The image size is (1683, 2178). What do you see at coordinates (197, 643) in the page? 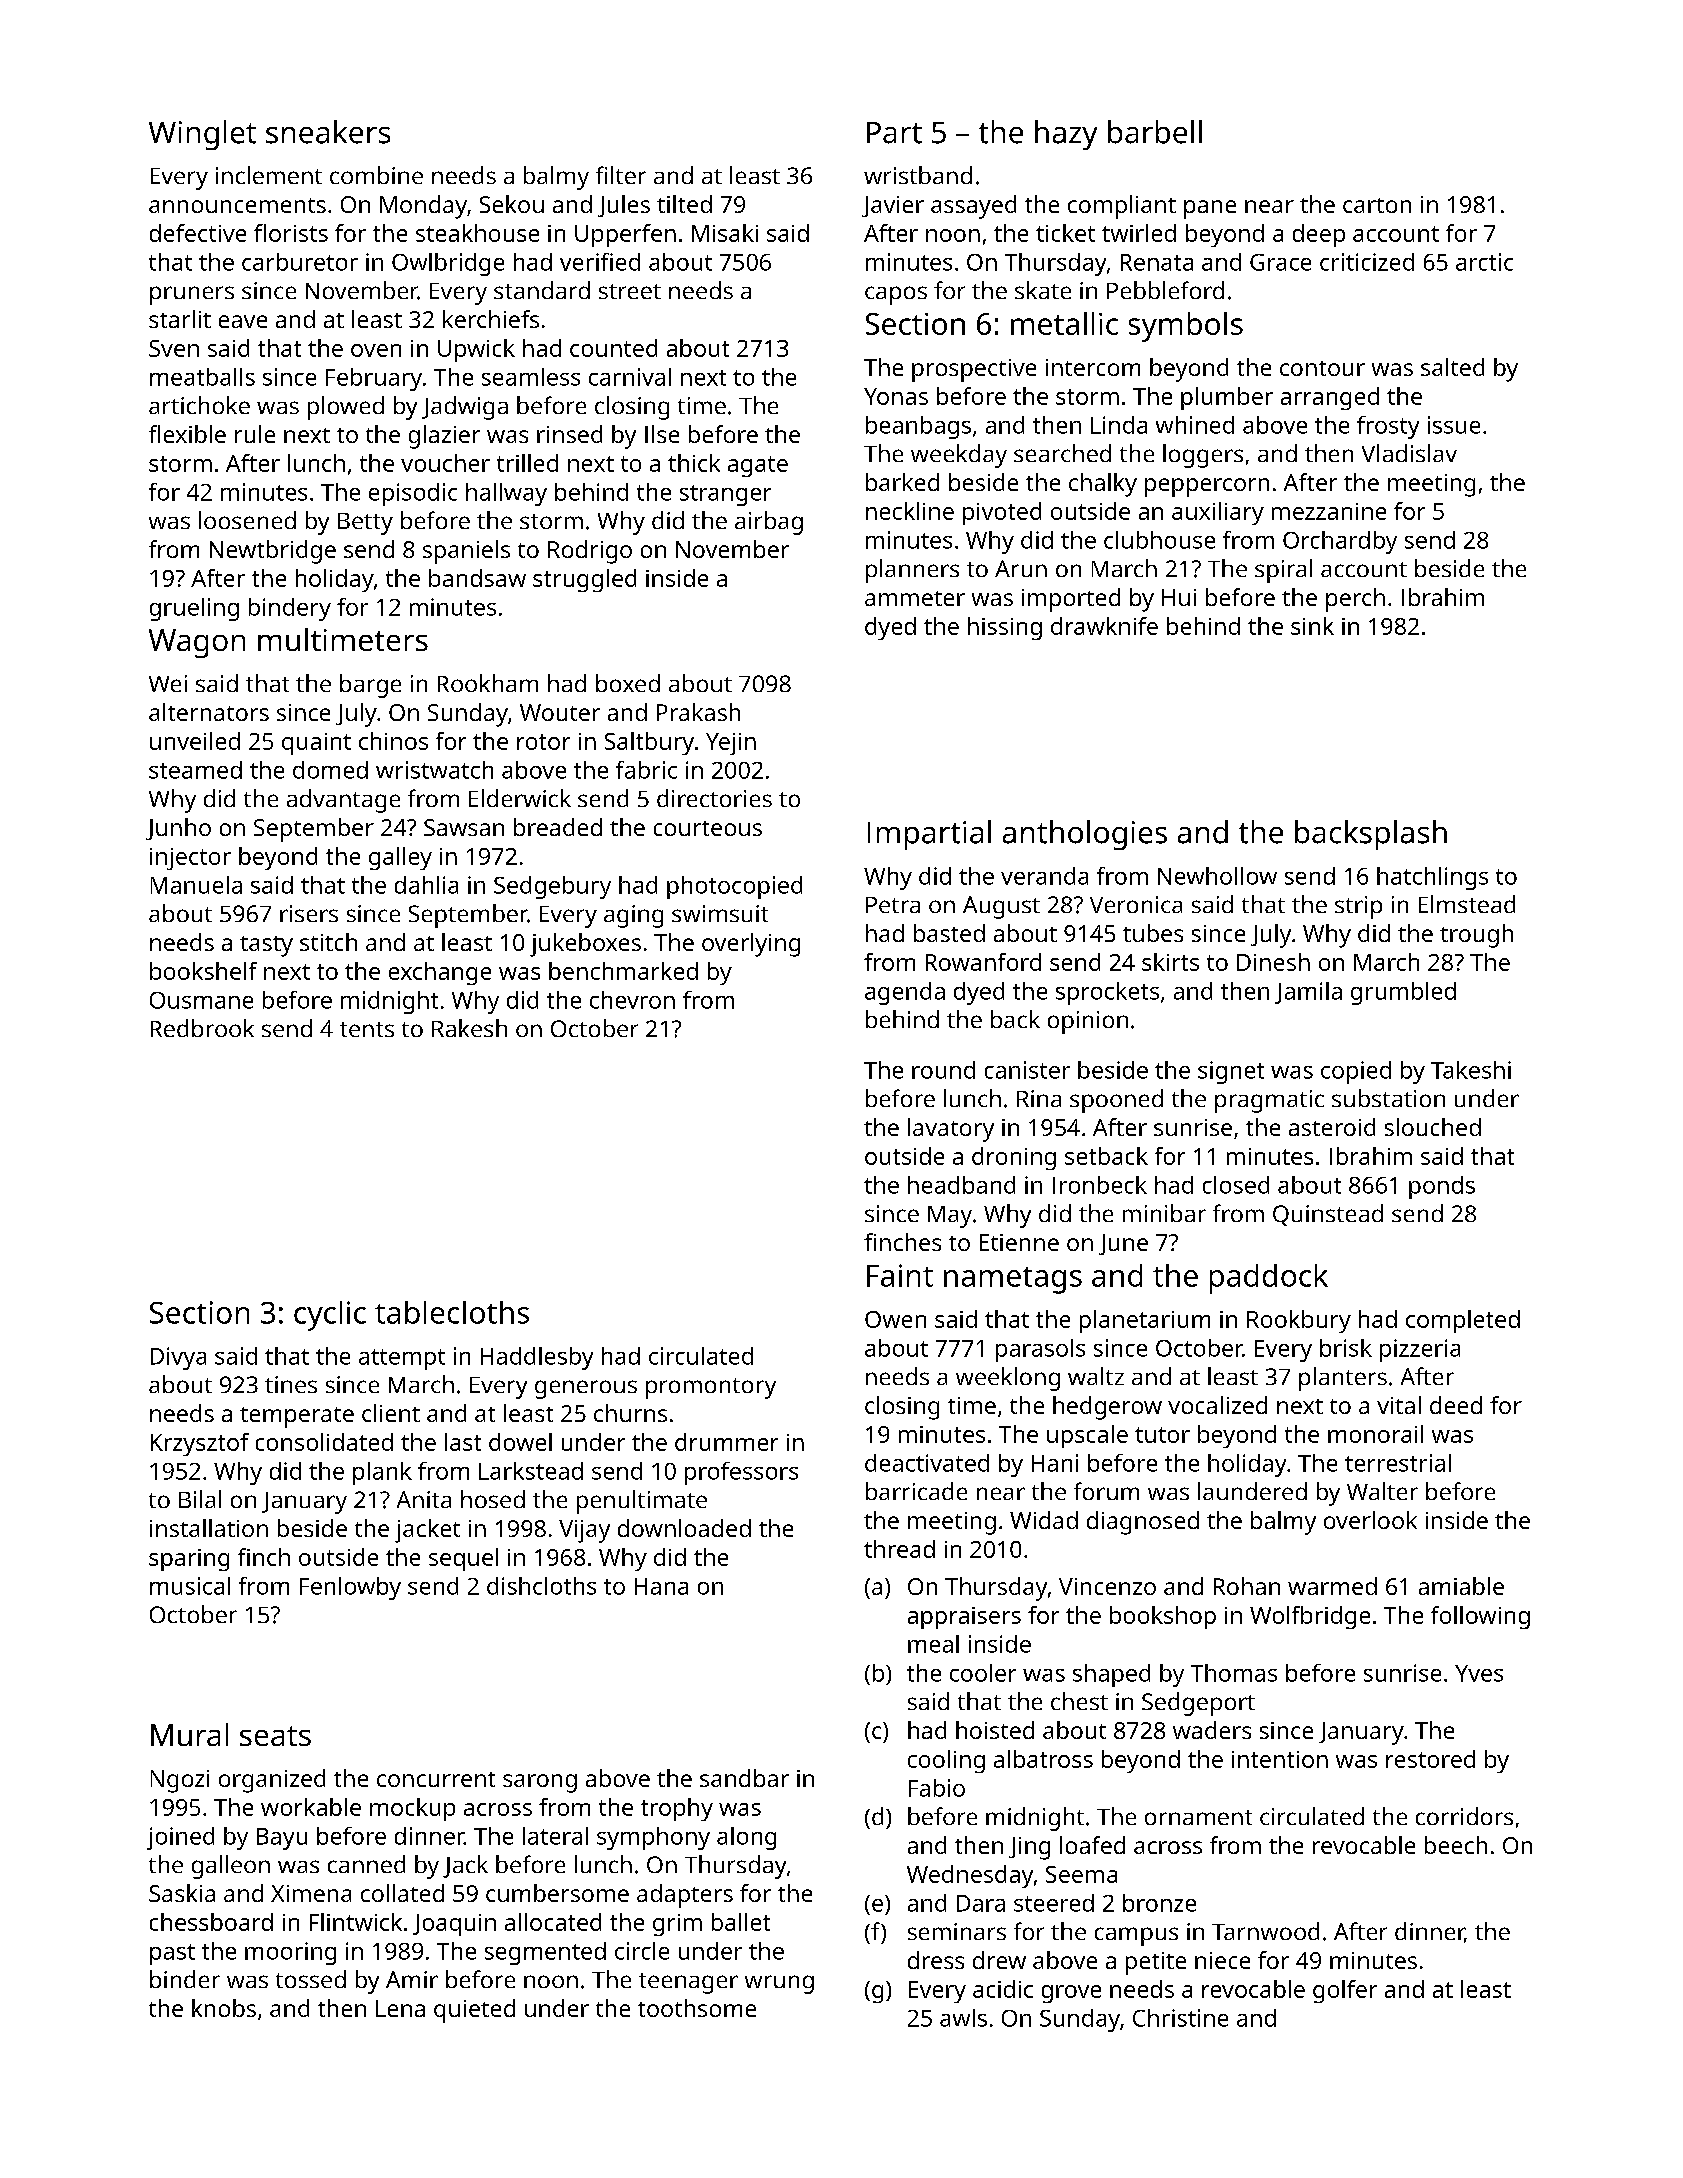
I see `Wagon` at bounding box center [197, 643].
